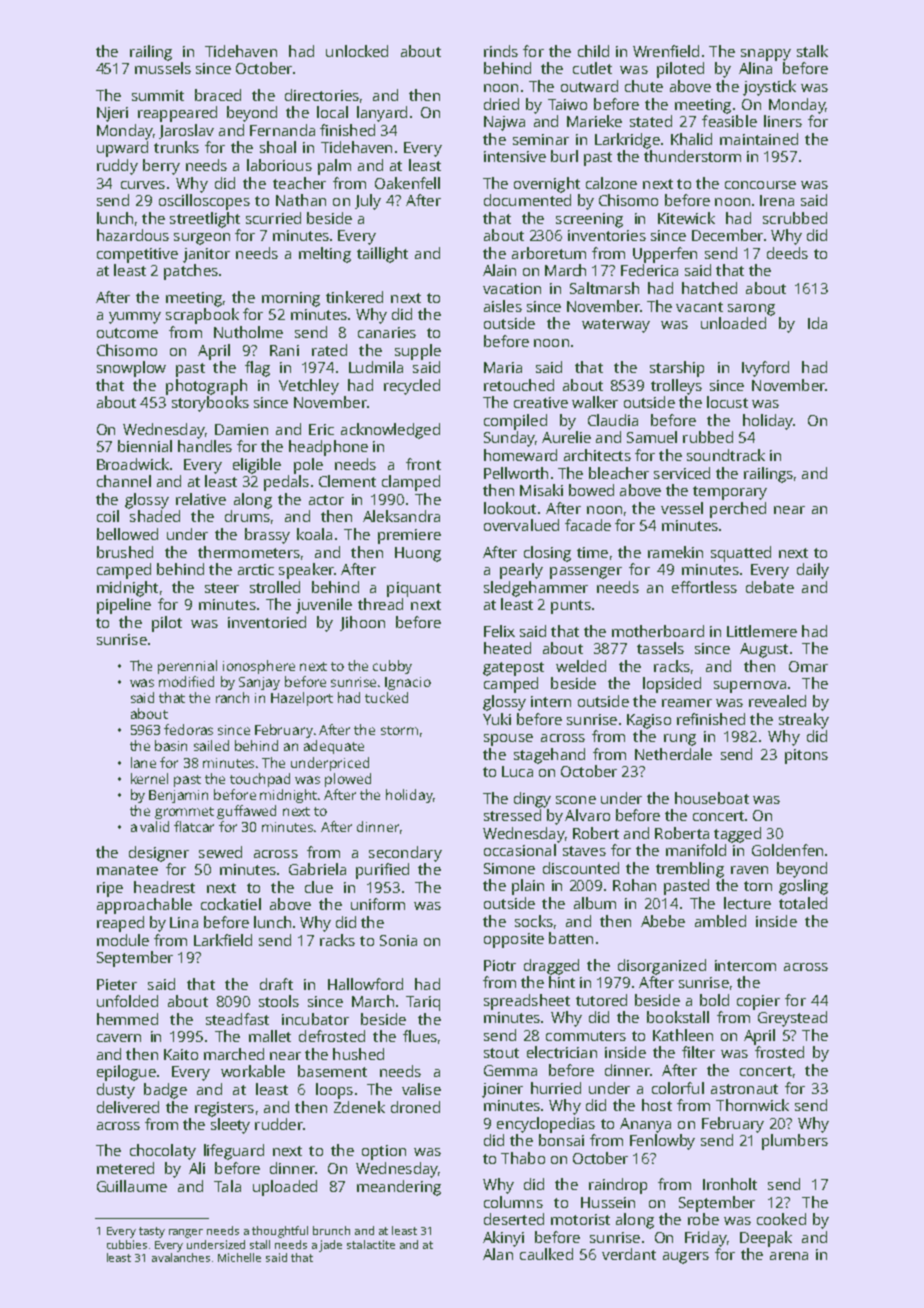 This screenshot has width=924, height=1308. I want to click on squatted, so click(741, 554).
